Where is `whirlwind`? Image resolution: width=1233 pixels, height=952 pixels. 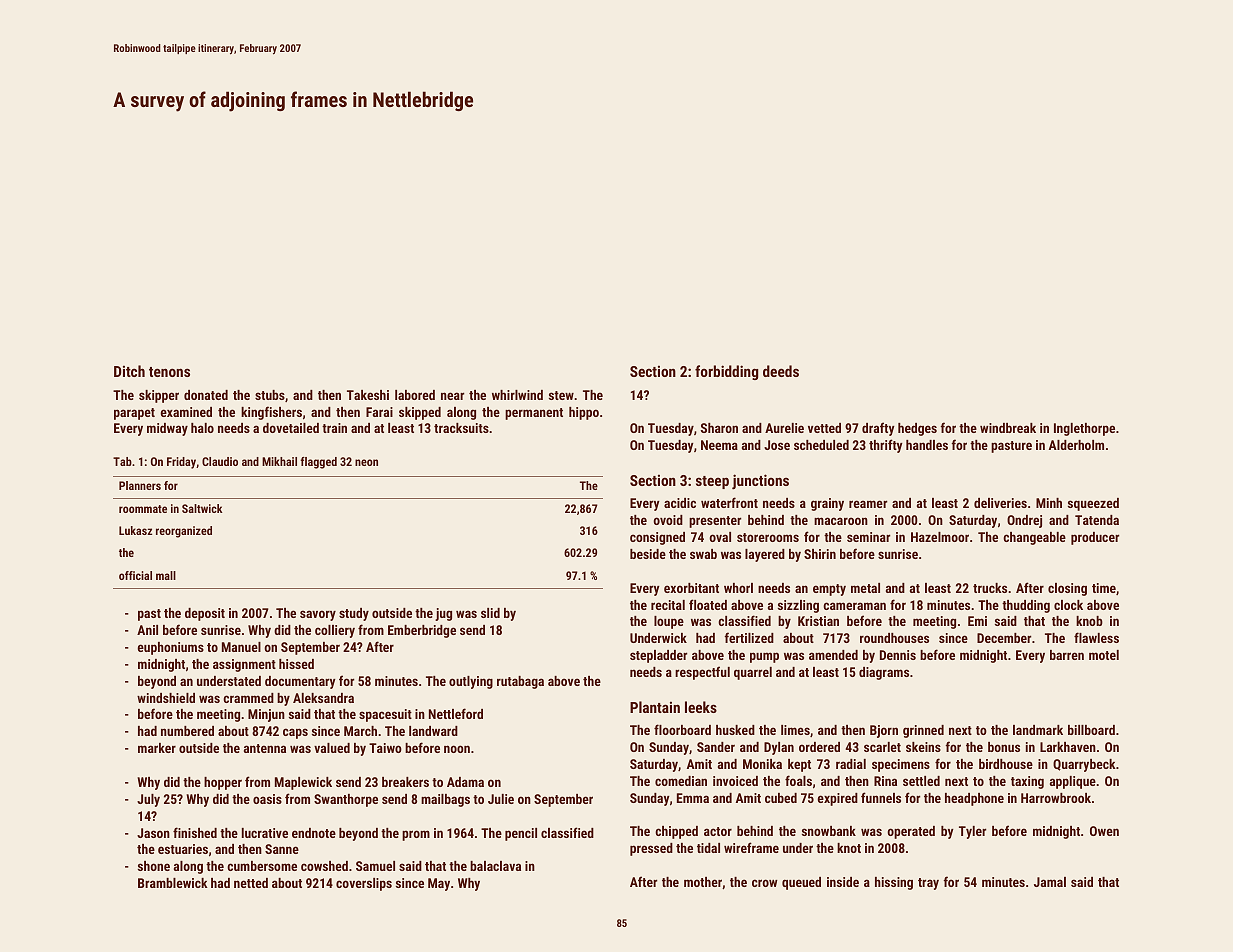
whirlwind is located at coordinates (517, 395).
